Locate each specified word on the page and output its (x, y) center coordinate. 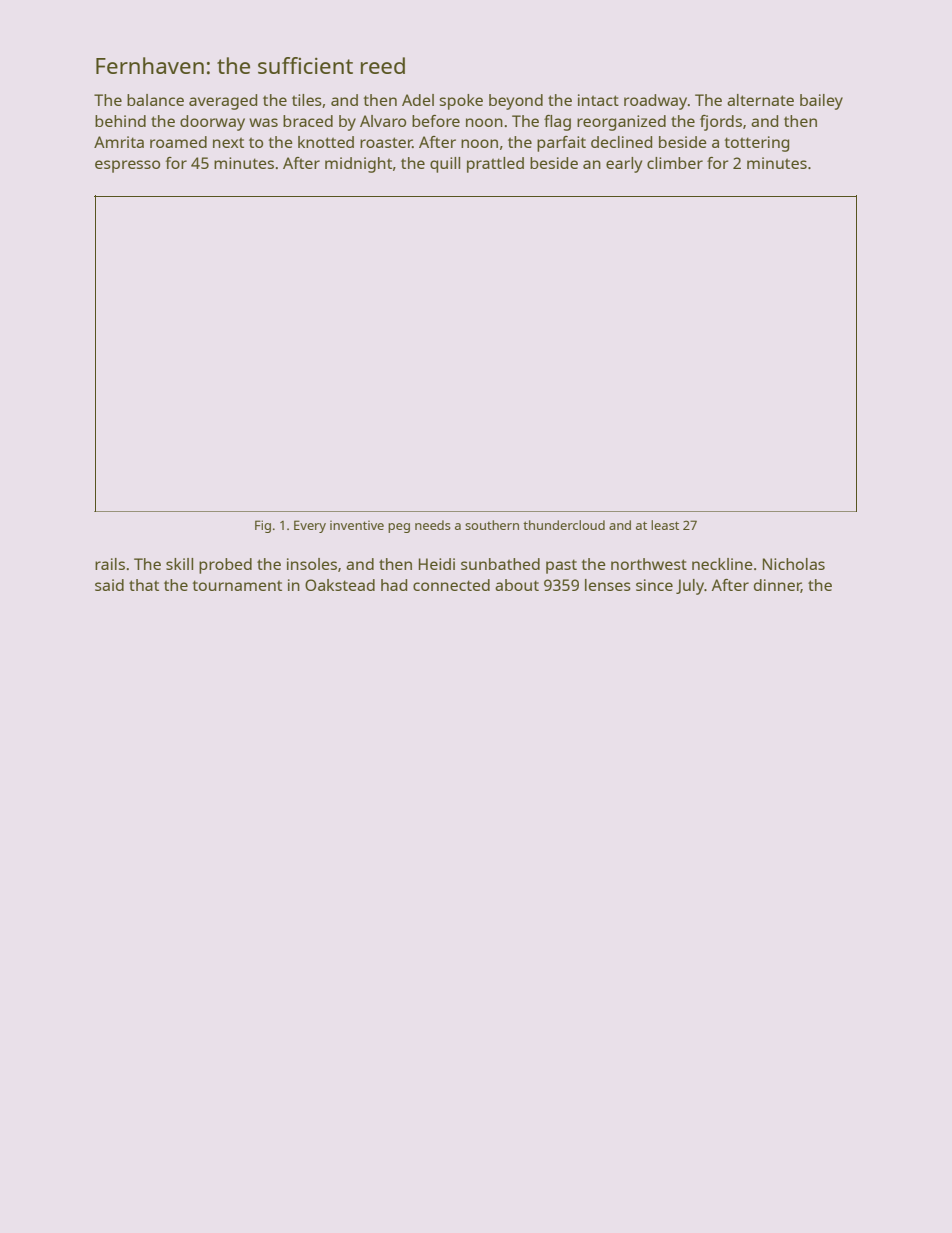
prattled (495, 165)
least (665, 525)
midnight (358, 165)
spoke (461, 102)
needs (433, 525)
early (624, 165)
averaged (223, 102)
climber (675, 163)
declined (621, 142)
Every (310, 526)
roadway (655, 102)
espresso (127, 166)
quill (445, 165)
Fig (263, 526)
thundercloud (564, 525)
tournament (237, 585)
